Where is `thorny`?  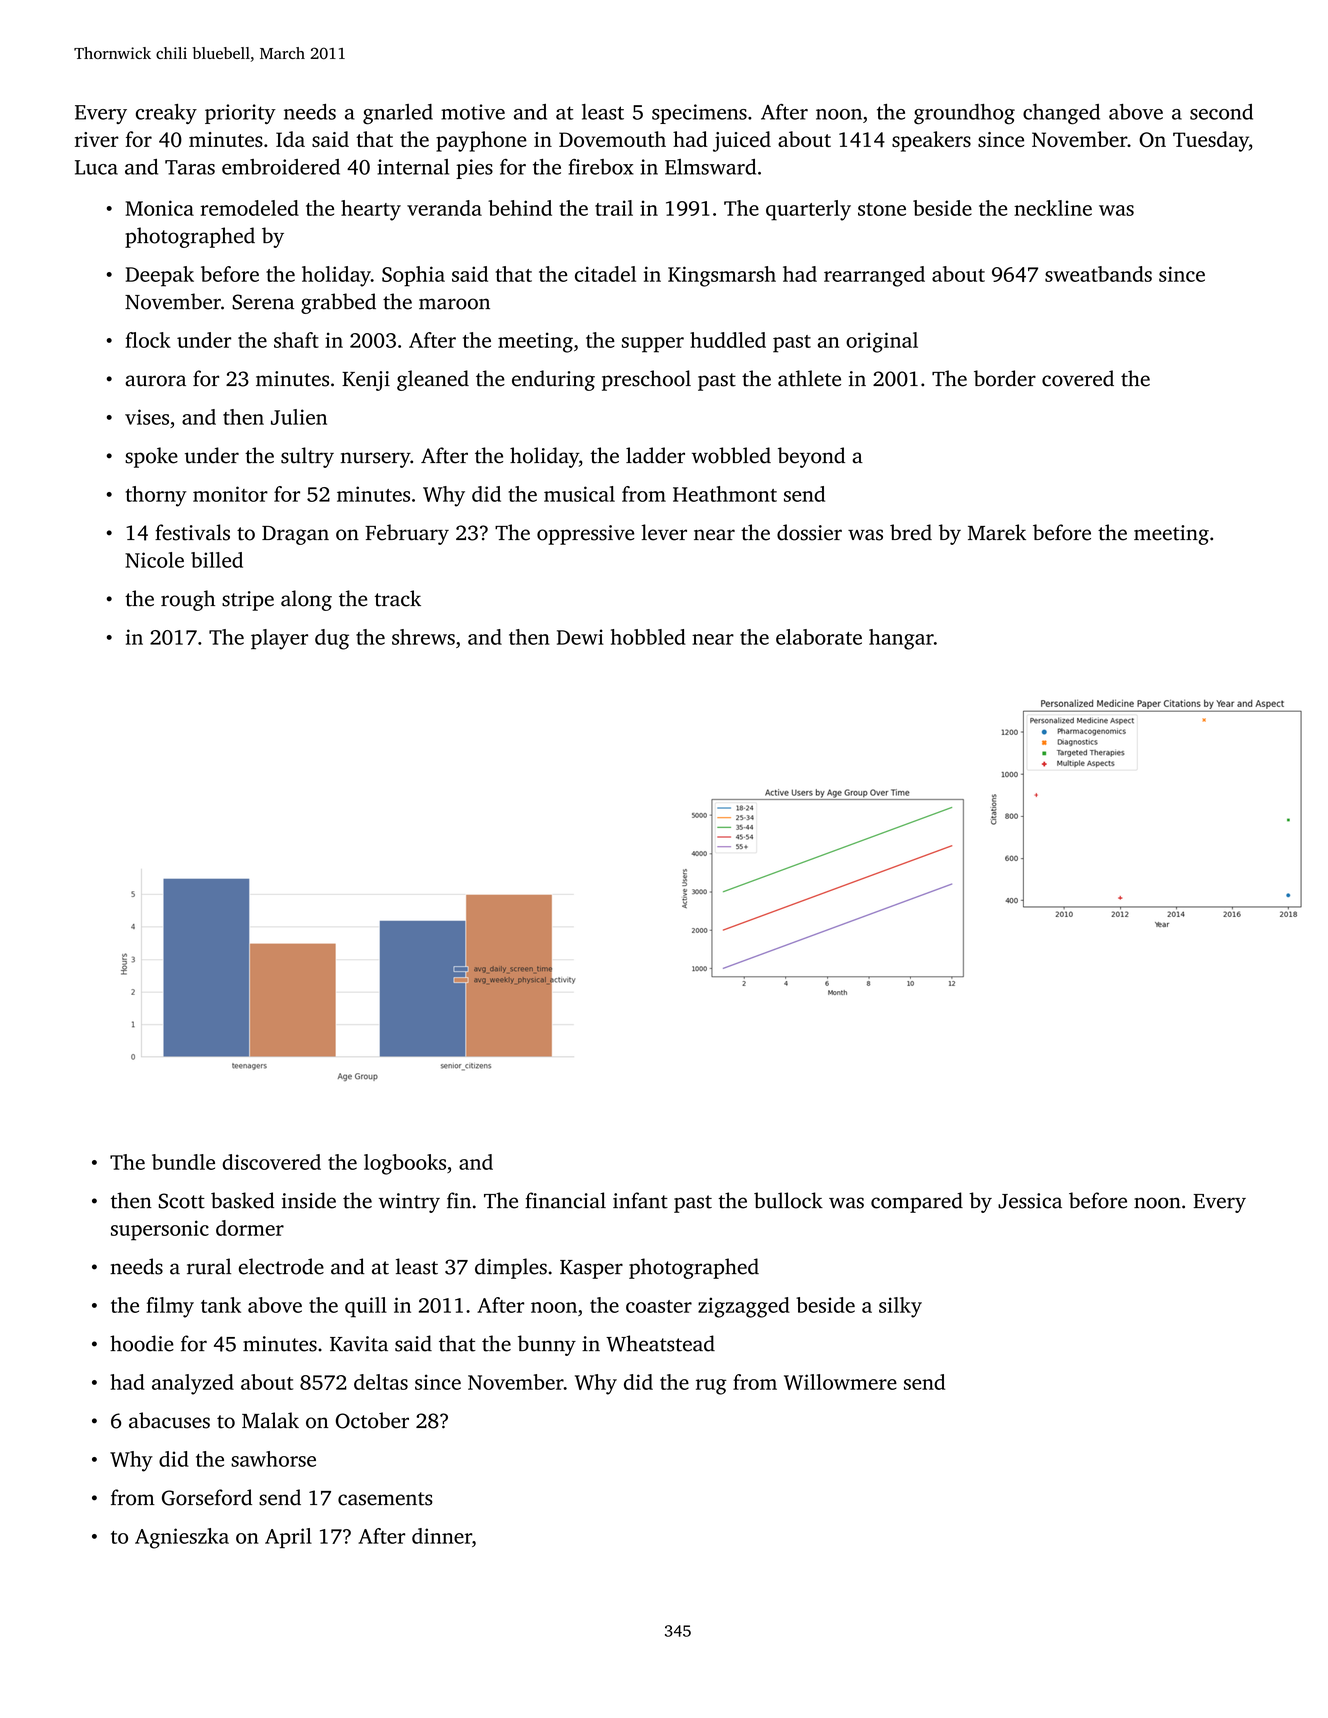
thorny is located at coordinates (156, 496).
